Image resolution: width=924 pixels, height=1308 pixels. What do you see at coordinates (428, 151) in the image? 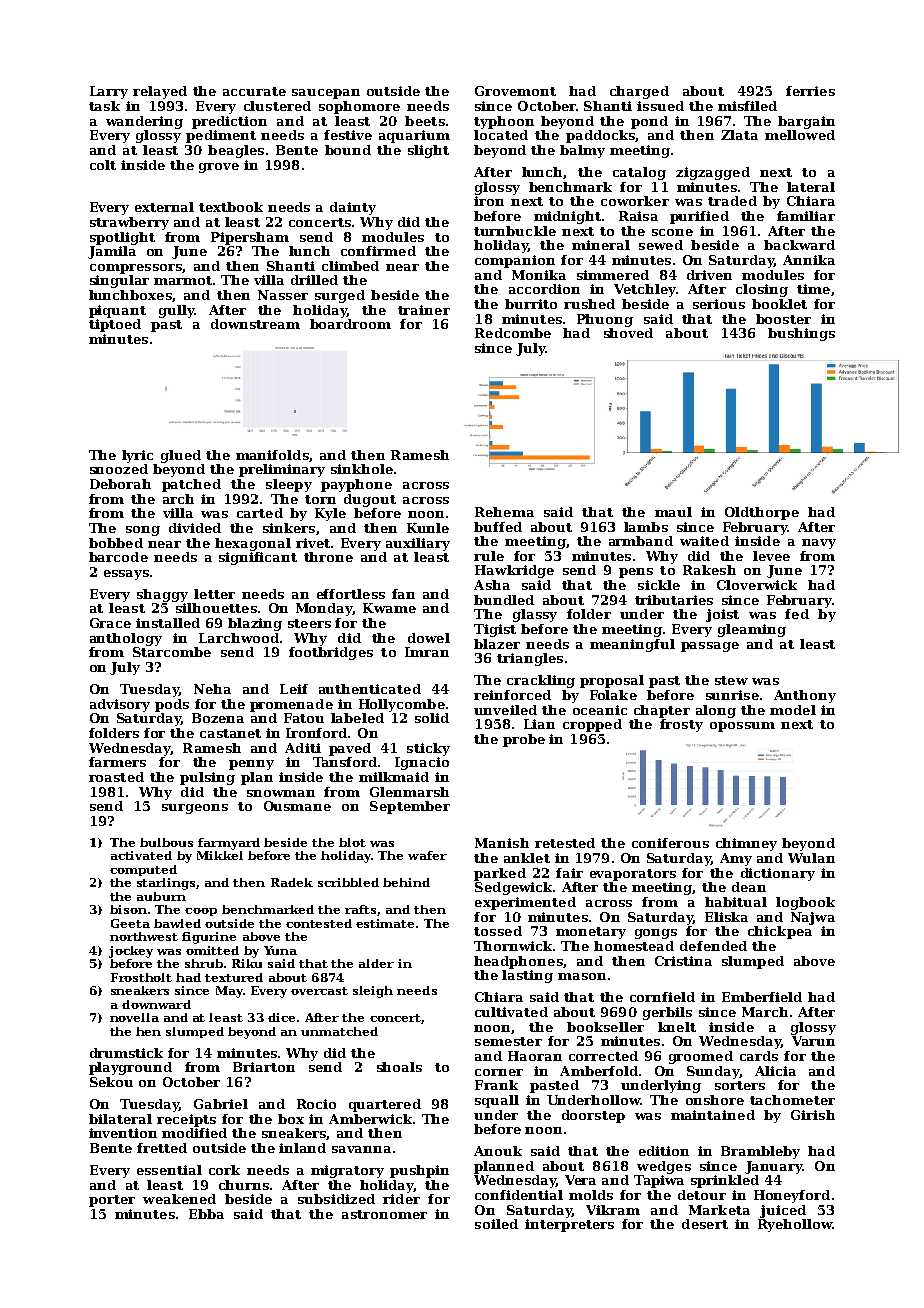
I see `slight` at bounding box center [428, 151].
